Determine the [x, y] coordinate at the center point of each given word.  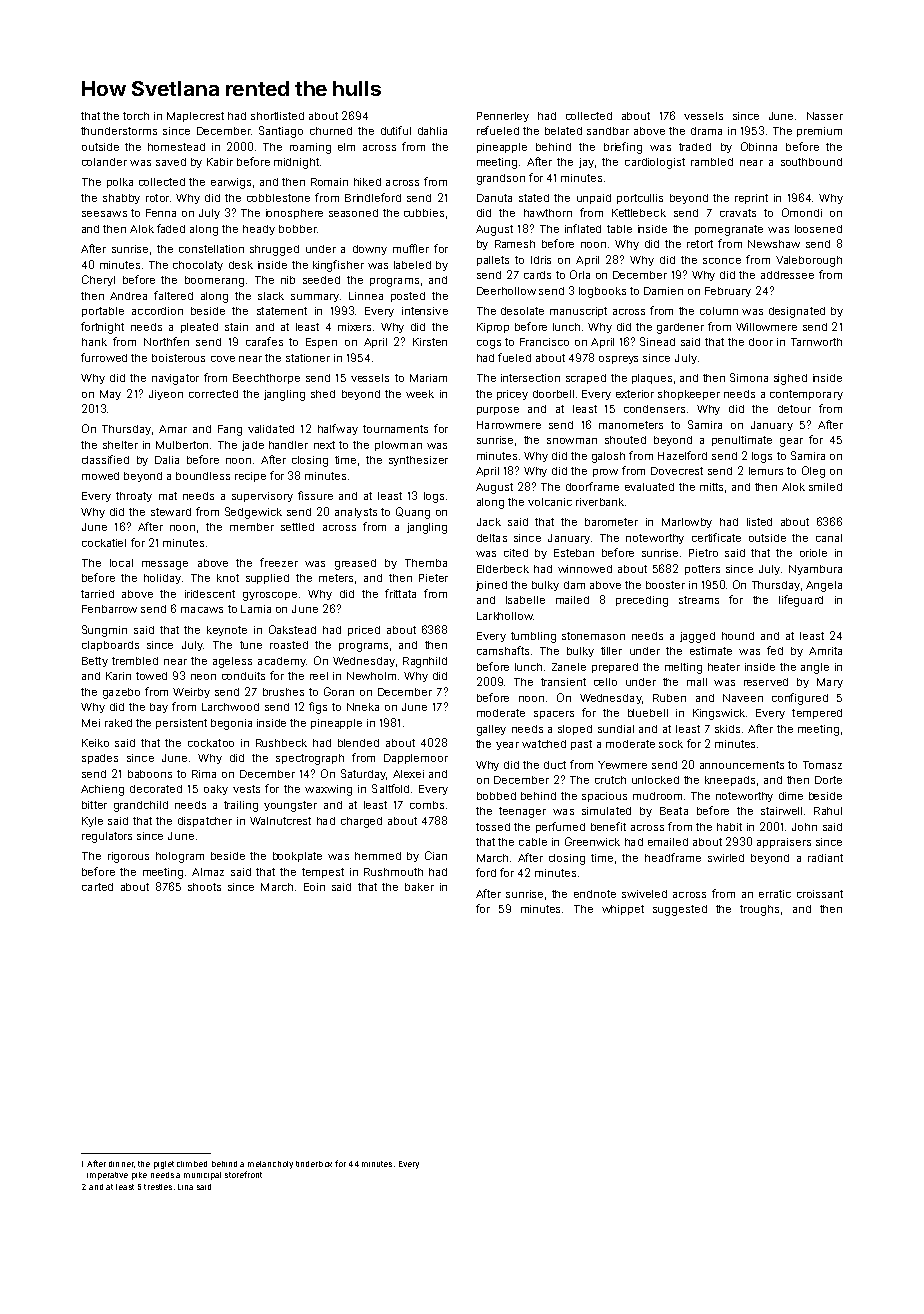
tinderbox [314, 1164]
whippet [623, 910]
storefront [243, 1174]
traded [695, 147]
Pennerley [503, 117]
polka [120, 183]
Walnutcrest [280, 821]
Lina [185, 1187]
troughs [759, 910]
